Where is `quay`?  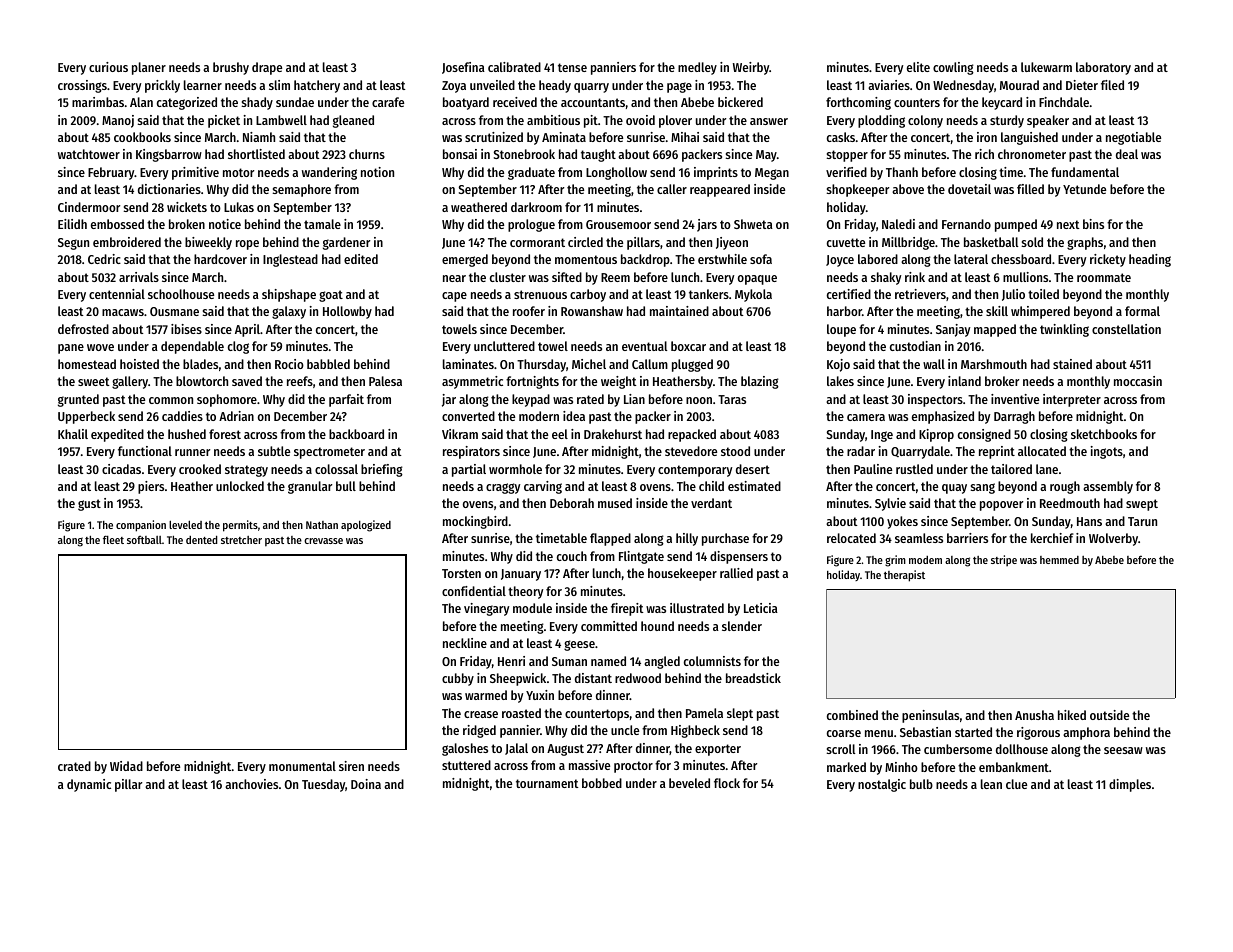 quay is located at coordinates (954, 489).
